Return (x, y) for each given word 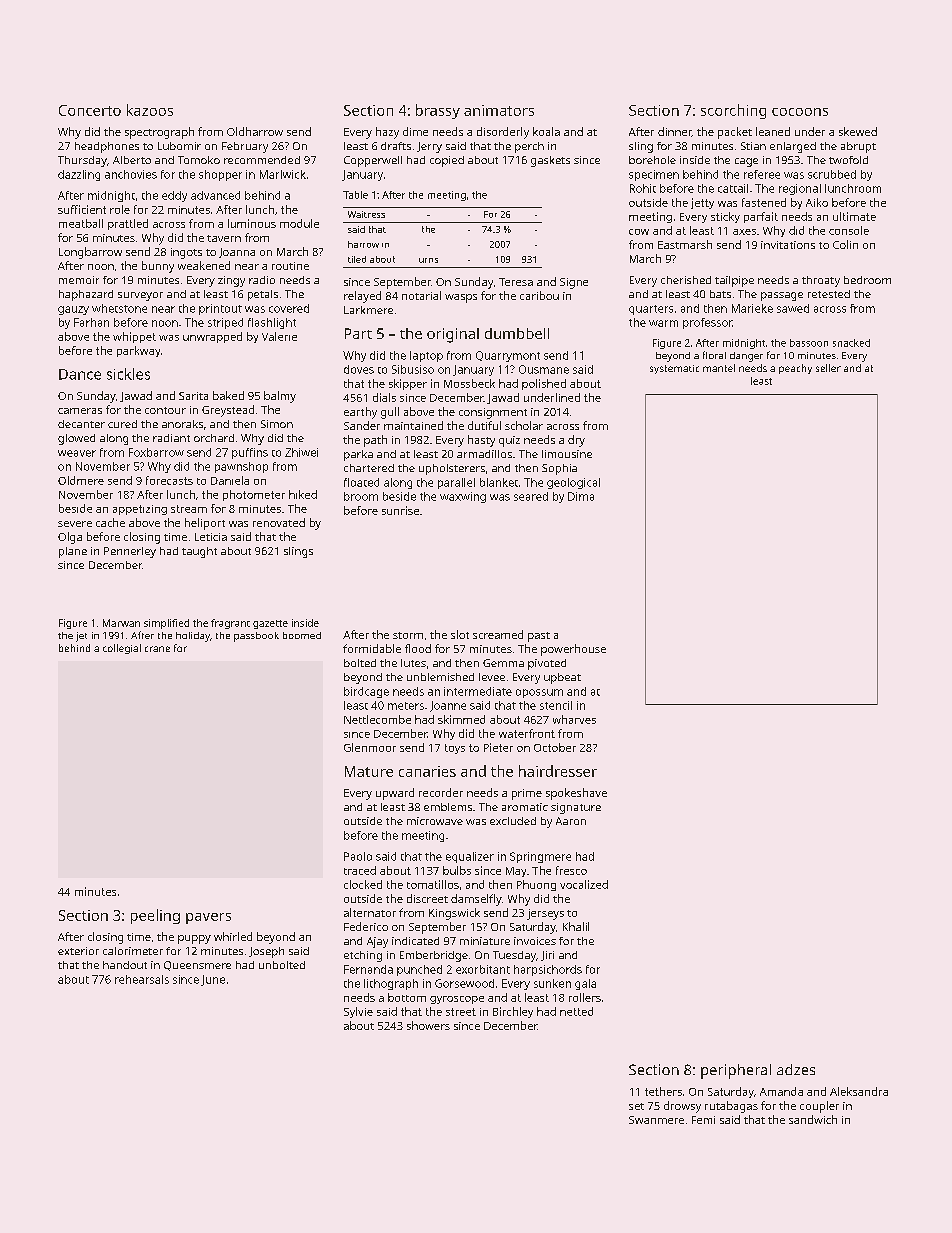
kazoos (150, 110)
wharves (574, 719)
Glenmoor (370, 747)
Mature (369, 771)
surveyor (140, 296)
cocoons (800, 112)
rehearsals (142, 979)
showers (428, 1025)
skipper (408, 384)
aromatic (525, 807)
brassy (438, 111)
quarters (651, 310)
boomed (302, 635)
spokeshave (576, 794)
